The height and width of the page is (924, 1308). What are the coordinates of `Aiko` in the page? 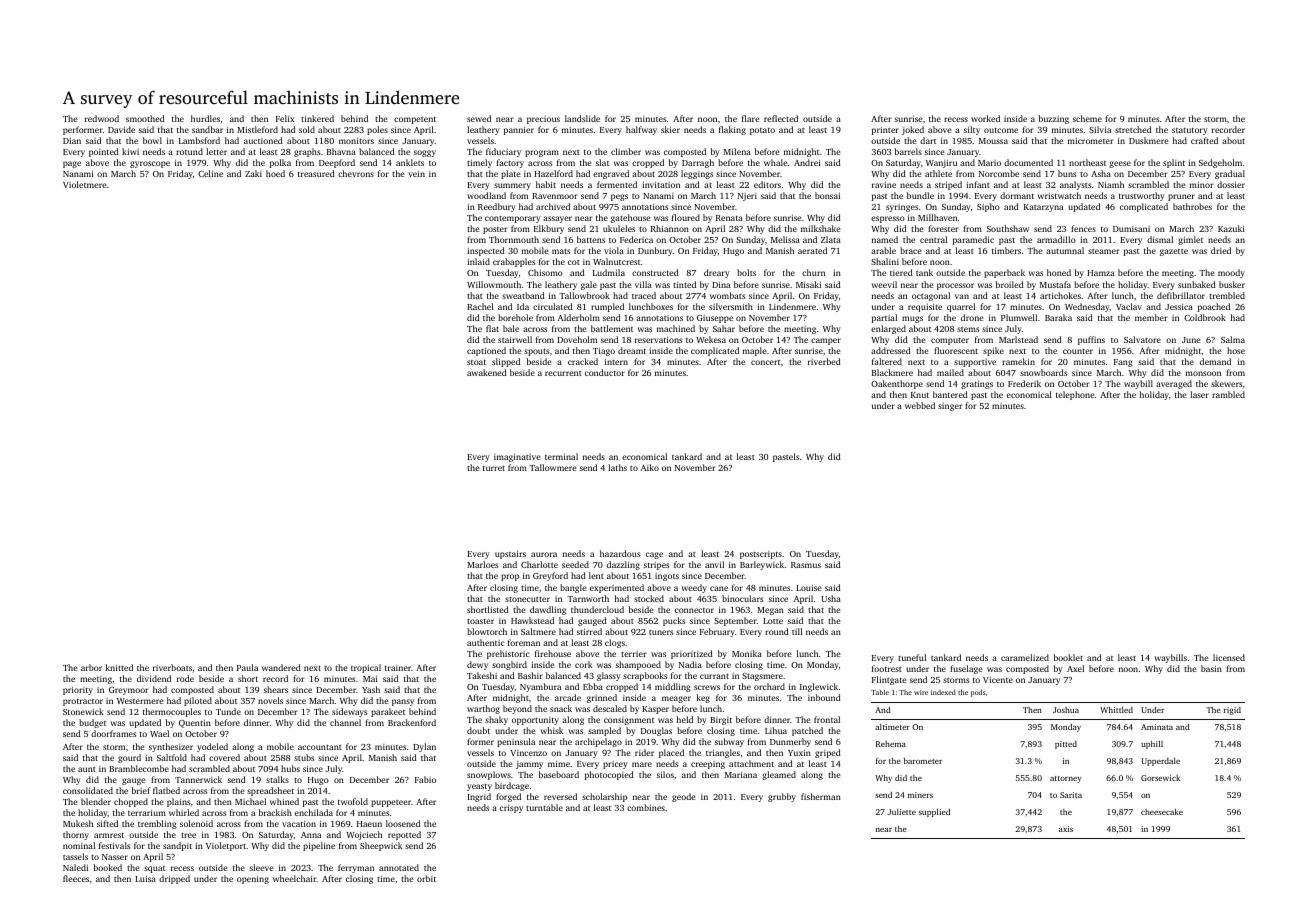 It's located at (650, 467).
